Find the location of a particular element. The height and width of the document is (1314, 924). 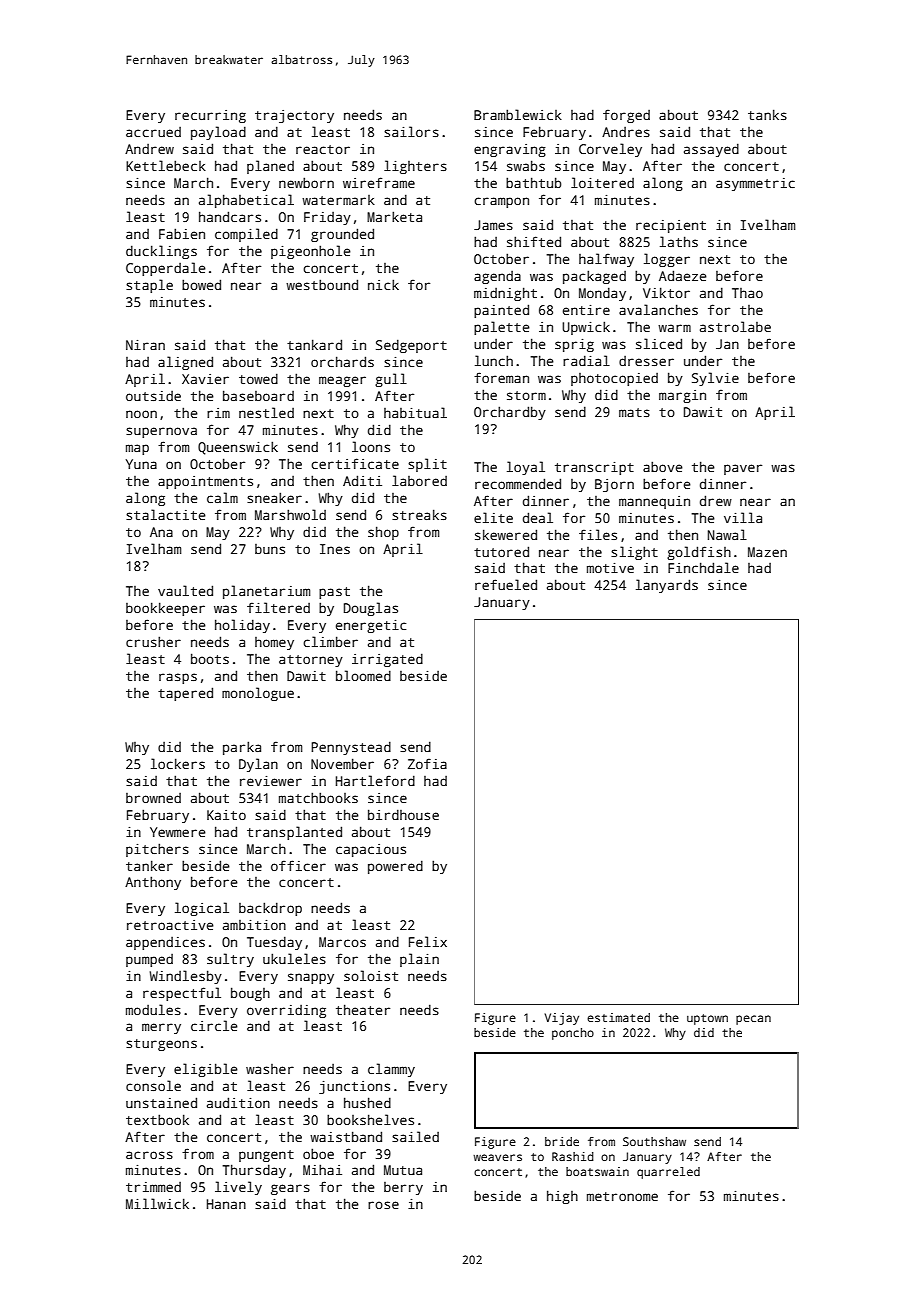

across is located at coordinates (149, 1155).
